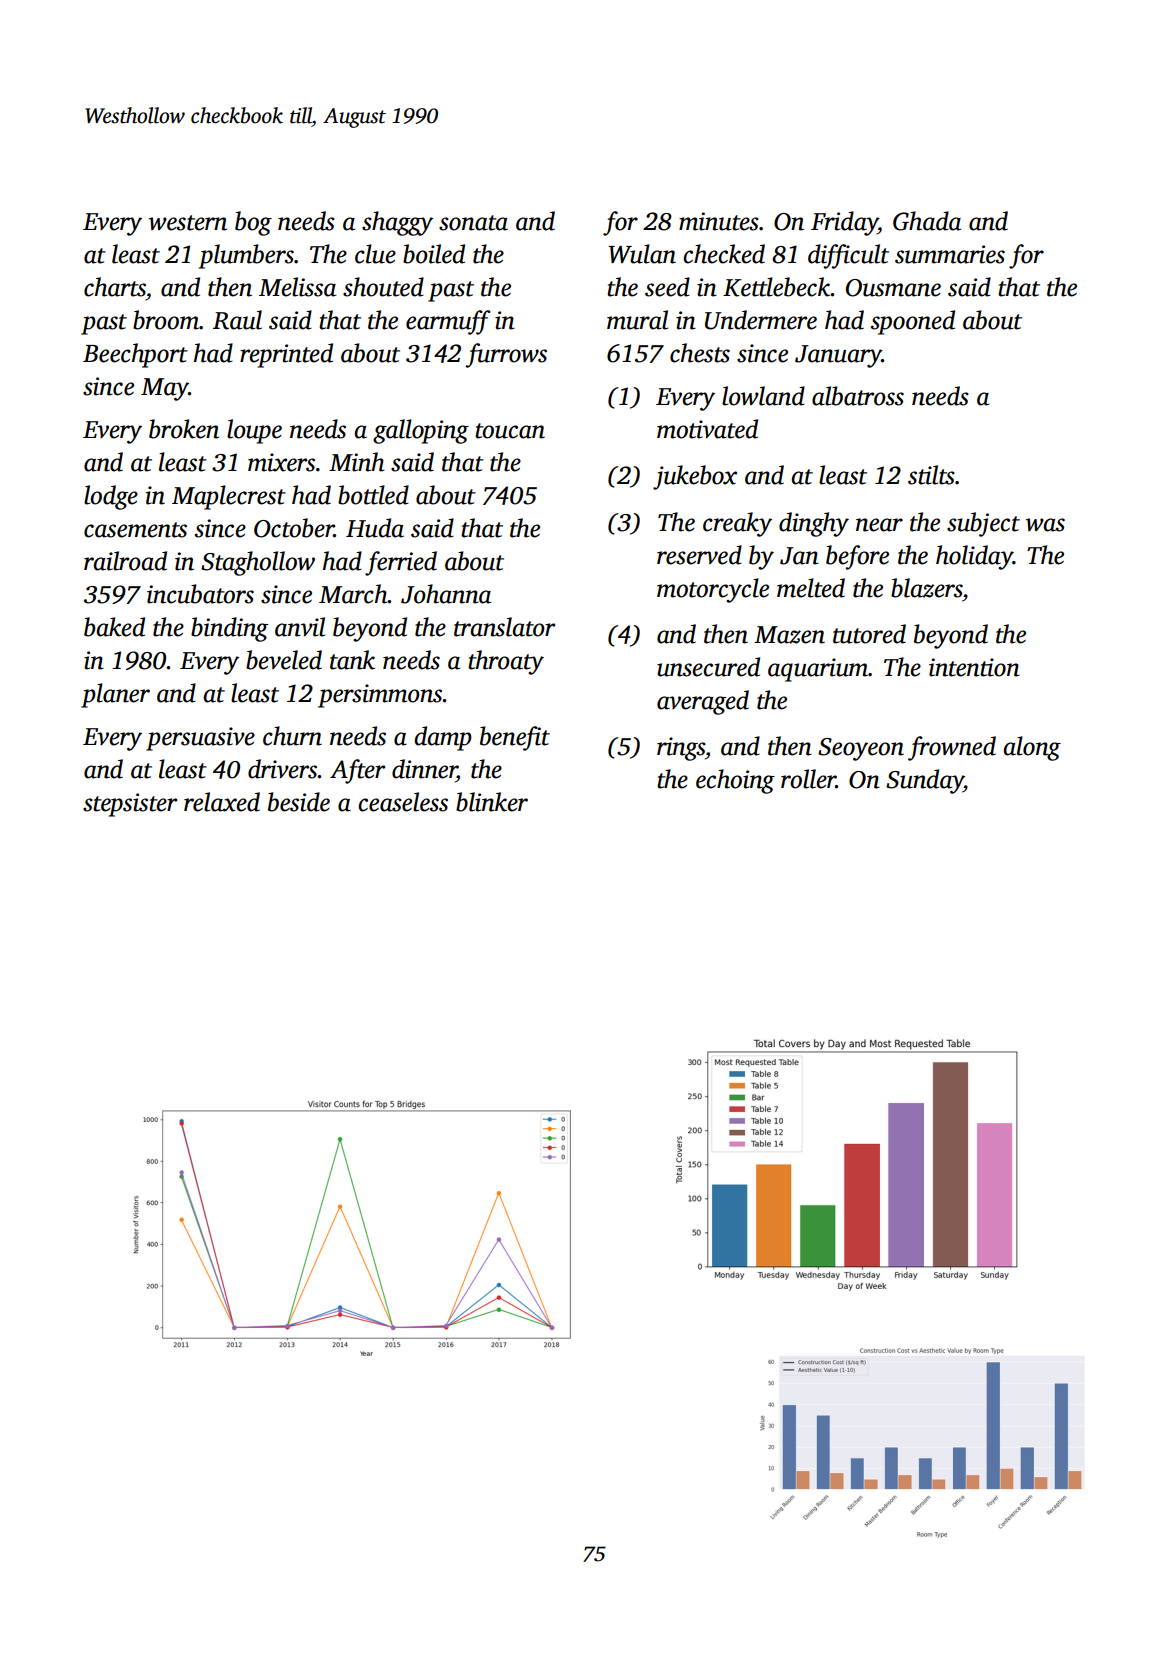 This screenshot has width=1165, height=1654. What do you see at coordinates (373, 495) in the screenshot?
I see `bottled` at bounding box center [373, 495].
